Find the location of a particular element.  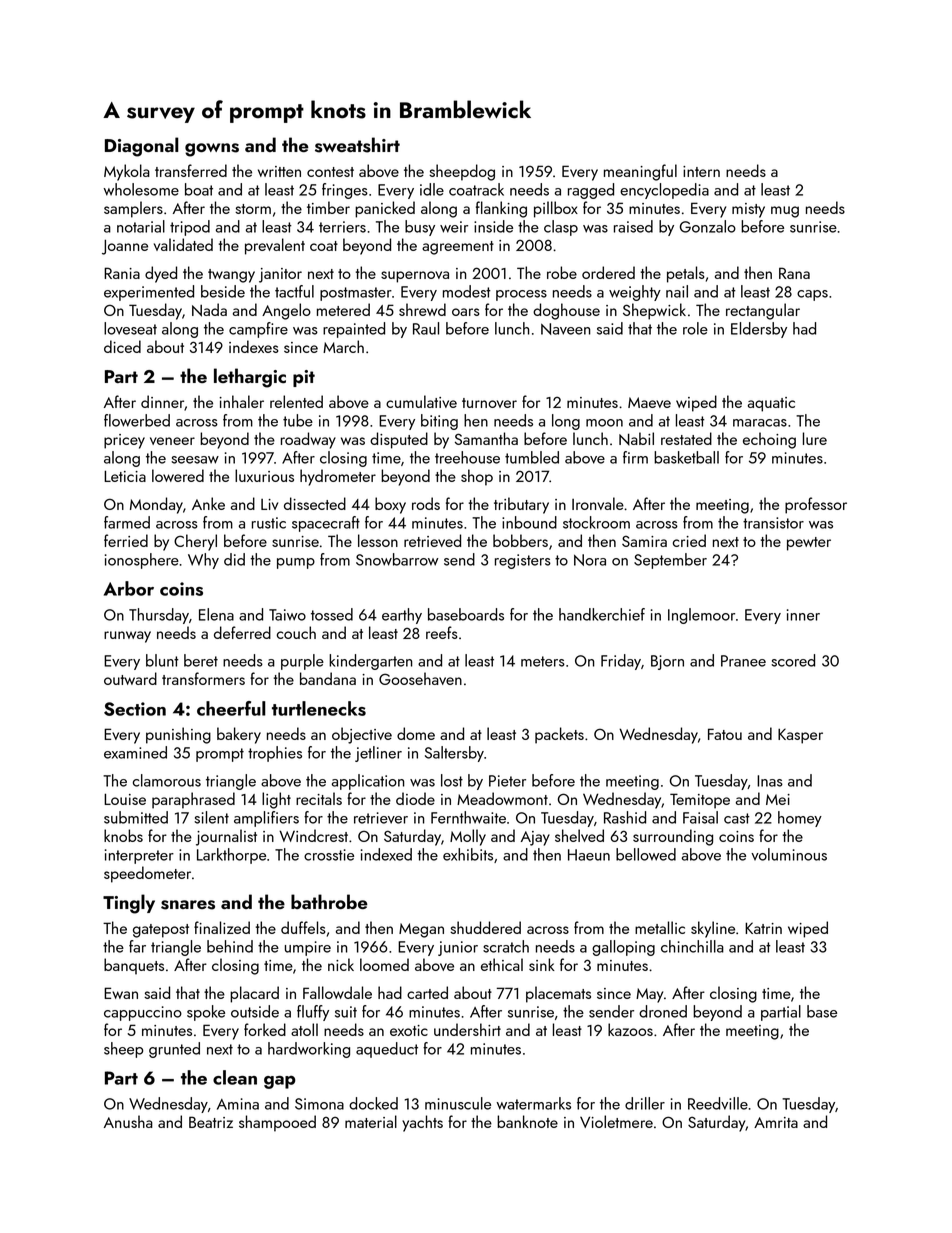

Amrita is located at coordinates (776, 1122).
